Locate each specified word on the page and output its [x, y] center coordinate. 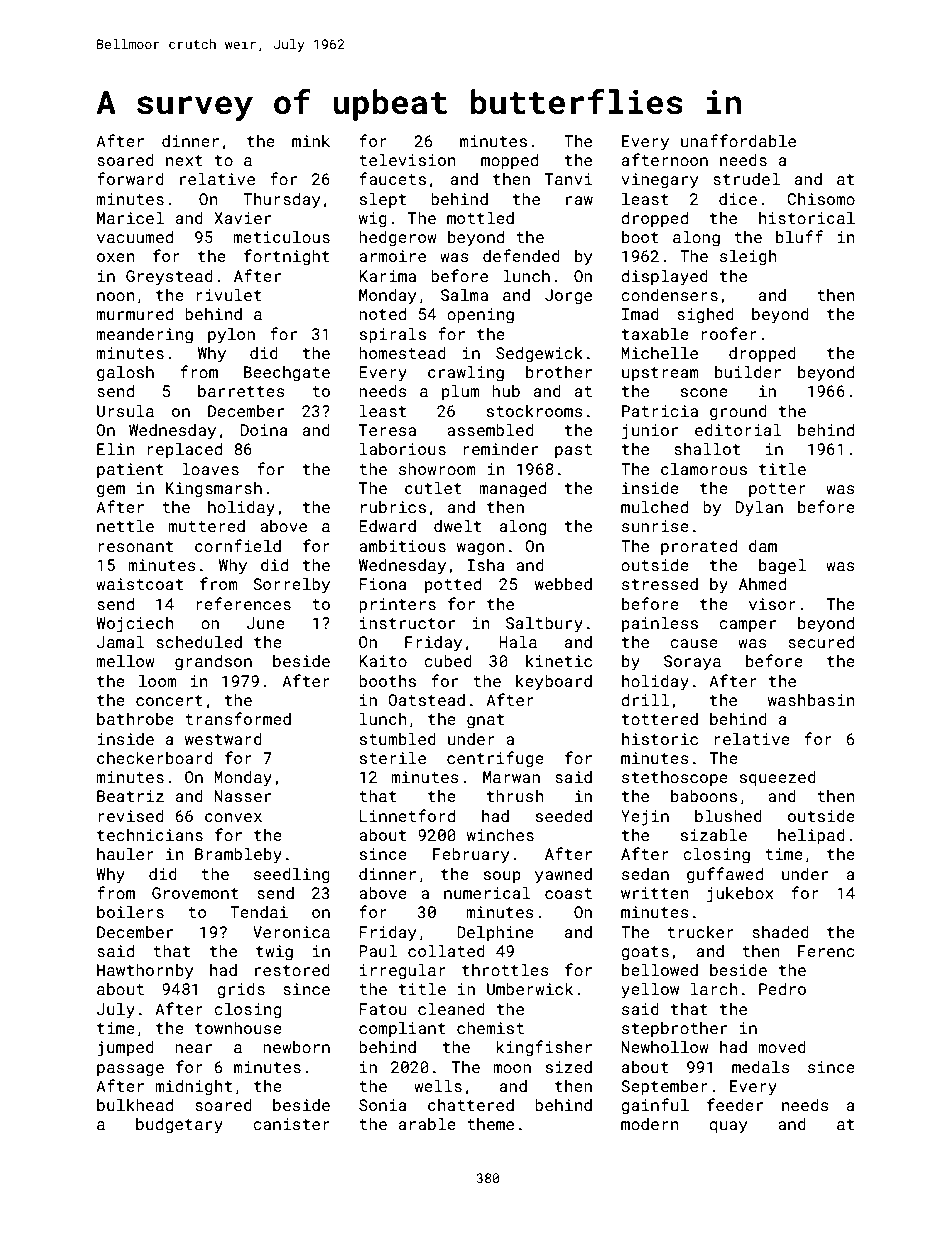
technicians [150, 835]
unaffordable [738, 140]
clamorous [704, 468]
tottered [660, 719]
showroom [437, 468]
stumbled [398, 738]
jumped [125, 1048]
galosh [125, 373]
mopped [509, 161]
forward [130, 178]
